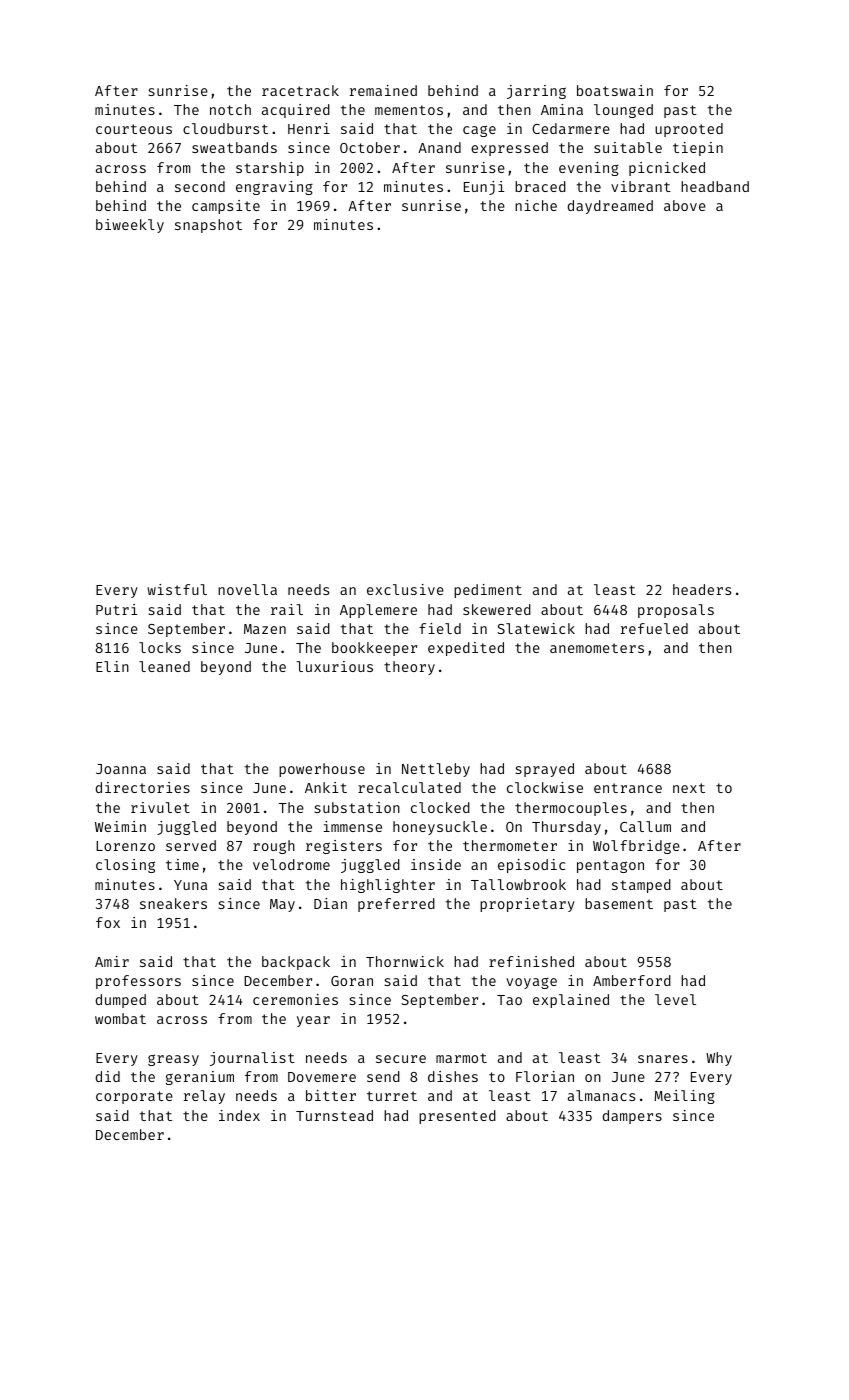 The width and height of the page is (849, 1400). I want to click on pediment, so click(488, 591).
